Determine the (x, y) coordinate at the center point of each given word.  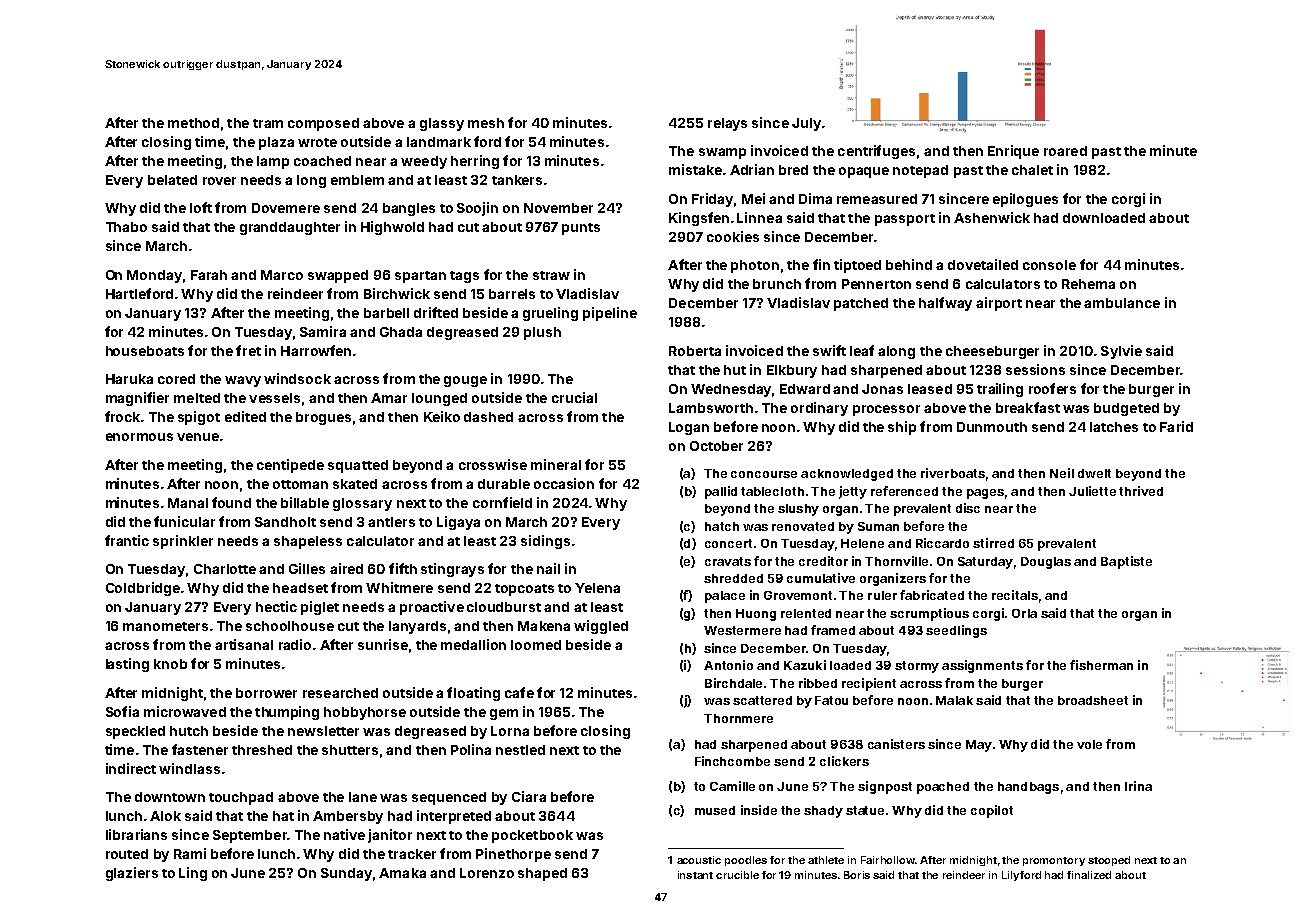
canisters (896, 744)
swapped (338, 276)
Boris (857, 875)
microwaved (185, 711)
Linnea (759, 217)
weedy (424, 162)
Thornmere (738, 718)
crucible (737, 875)
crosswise (493, 464)
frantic (127, 540)
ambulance (1122, 303)
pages (985, 494)
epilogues (1025, 200)
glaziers (132, 874)
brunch (777, 284)
